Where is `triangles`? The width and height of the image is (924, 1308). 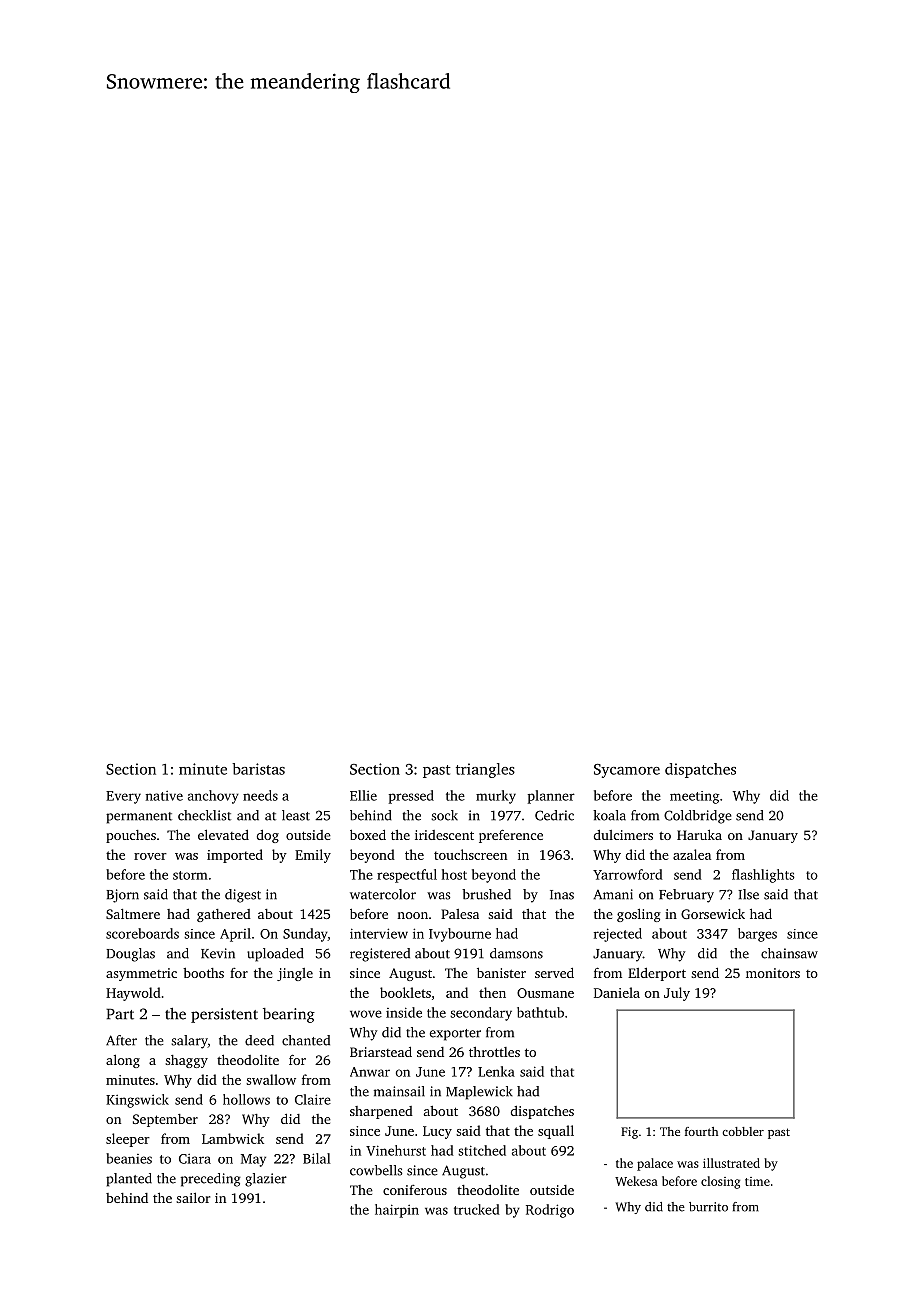
triangles is located at coordinates (485, 770).
